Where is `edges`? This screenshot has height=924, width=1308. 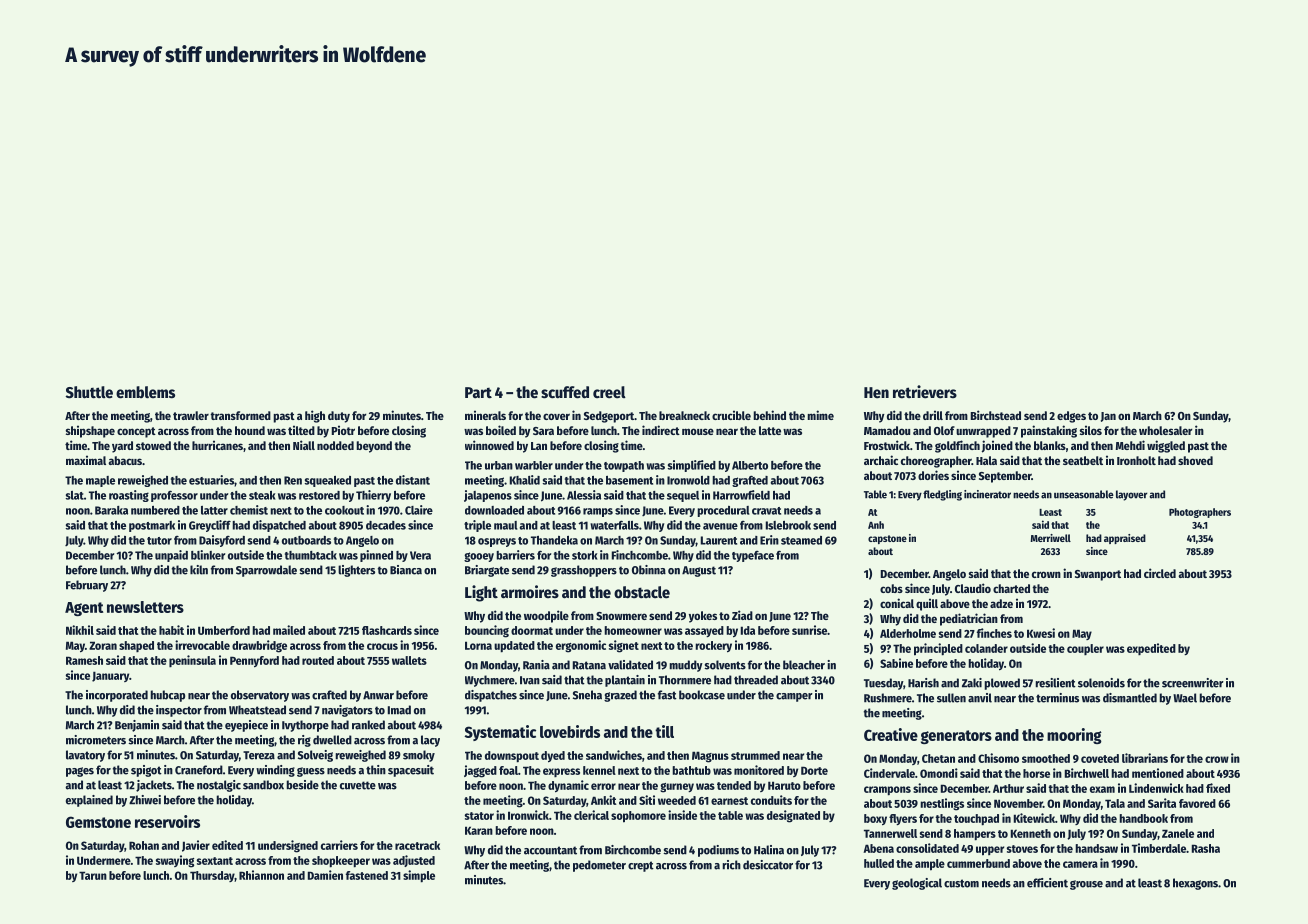
edges is located at coordinates (1071, 417).
